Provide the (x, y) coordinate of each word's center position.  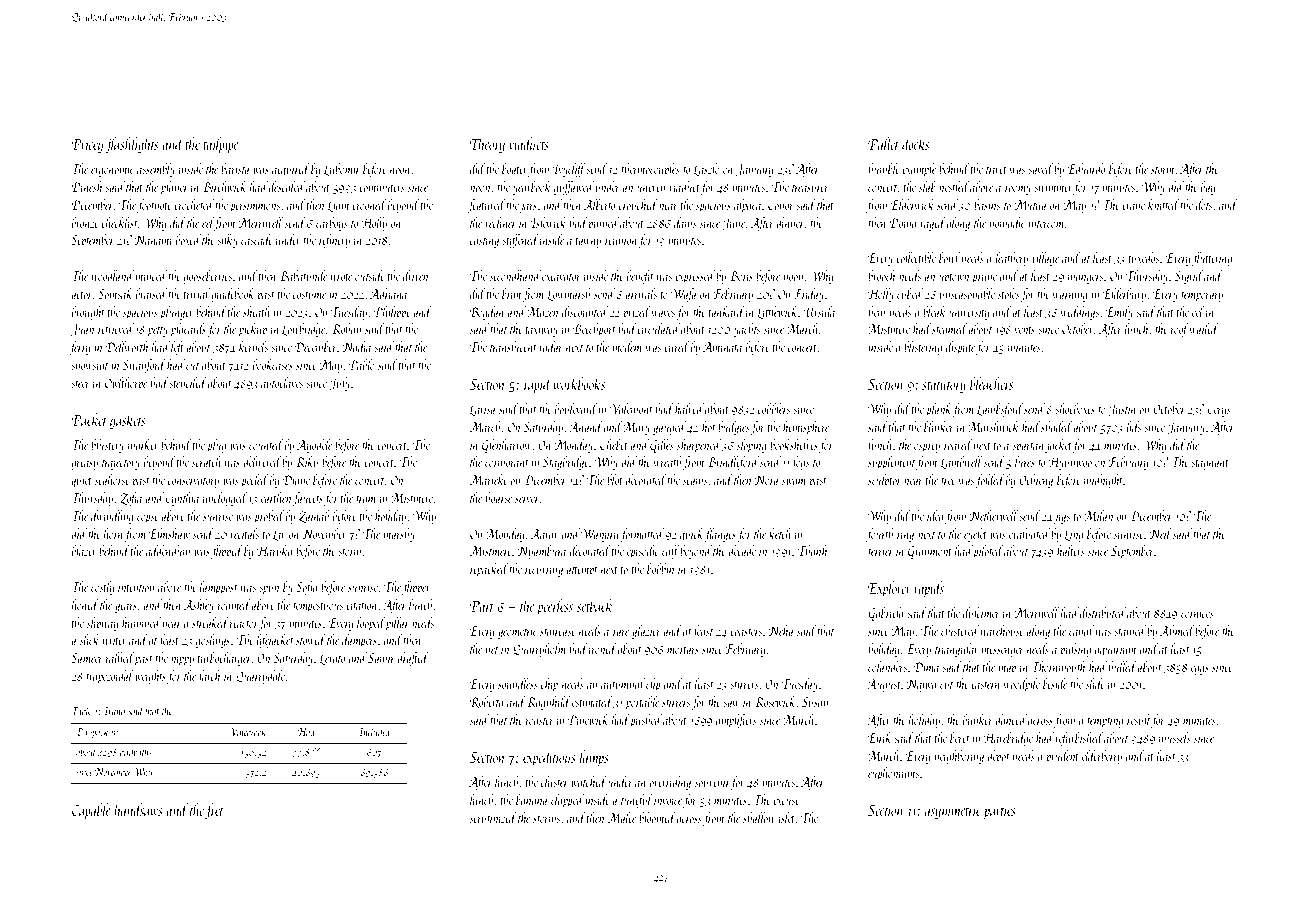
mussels (1174, 737)
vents (1025, 330)
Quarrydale (261, 677)
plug (216, 446)
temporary (1202, 297)
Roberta (487, 702)
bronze (85, 222)
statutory (944, 387)
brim (511, 293)
